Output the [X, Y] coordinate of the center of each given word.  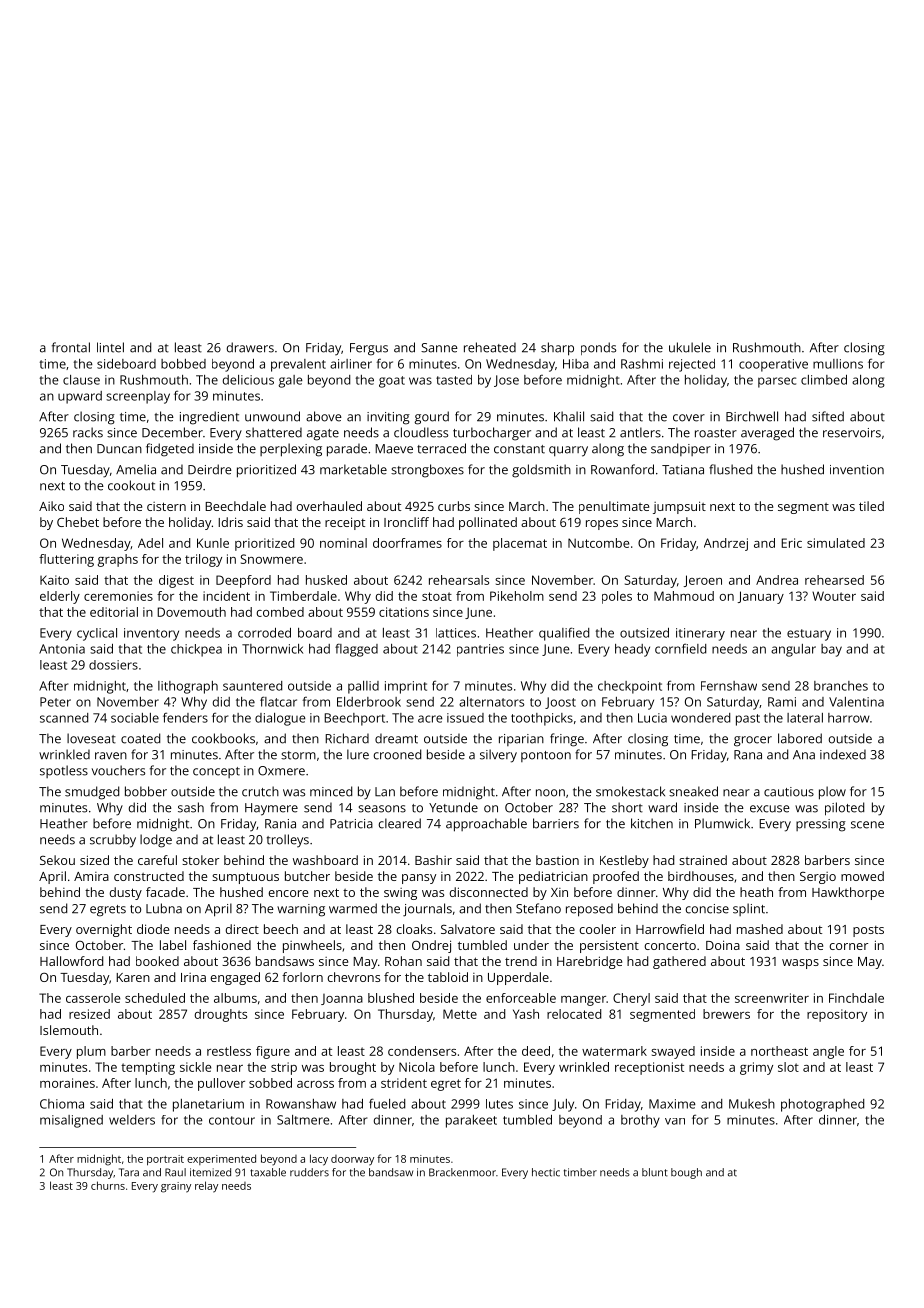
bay [831, 650]
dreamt [396, 738]
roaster [716, 433]
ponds [598, 348]
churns [108, 1185]
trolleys [288, 841]
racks [88, 432]
